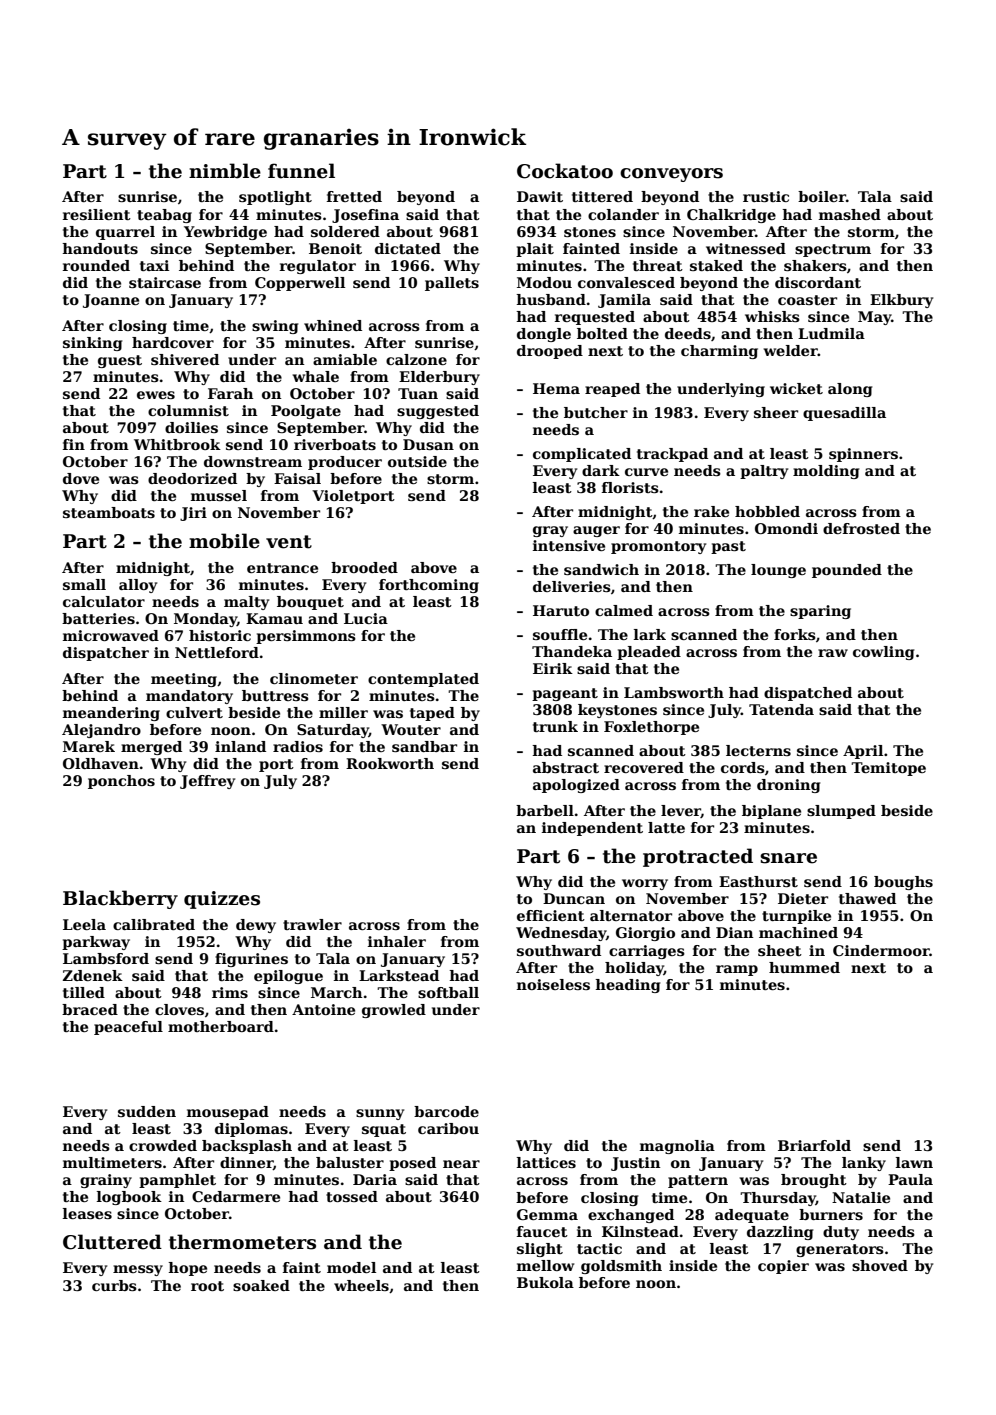  I want to click on staircase, so click(165, 282).
